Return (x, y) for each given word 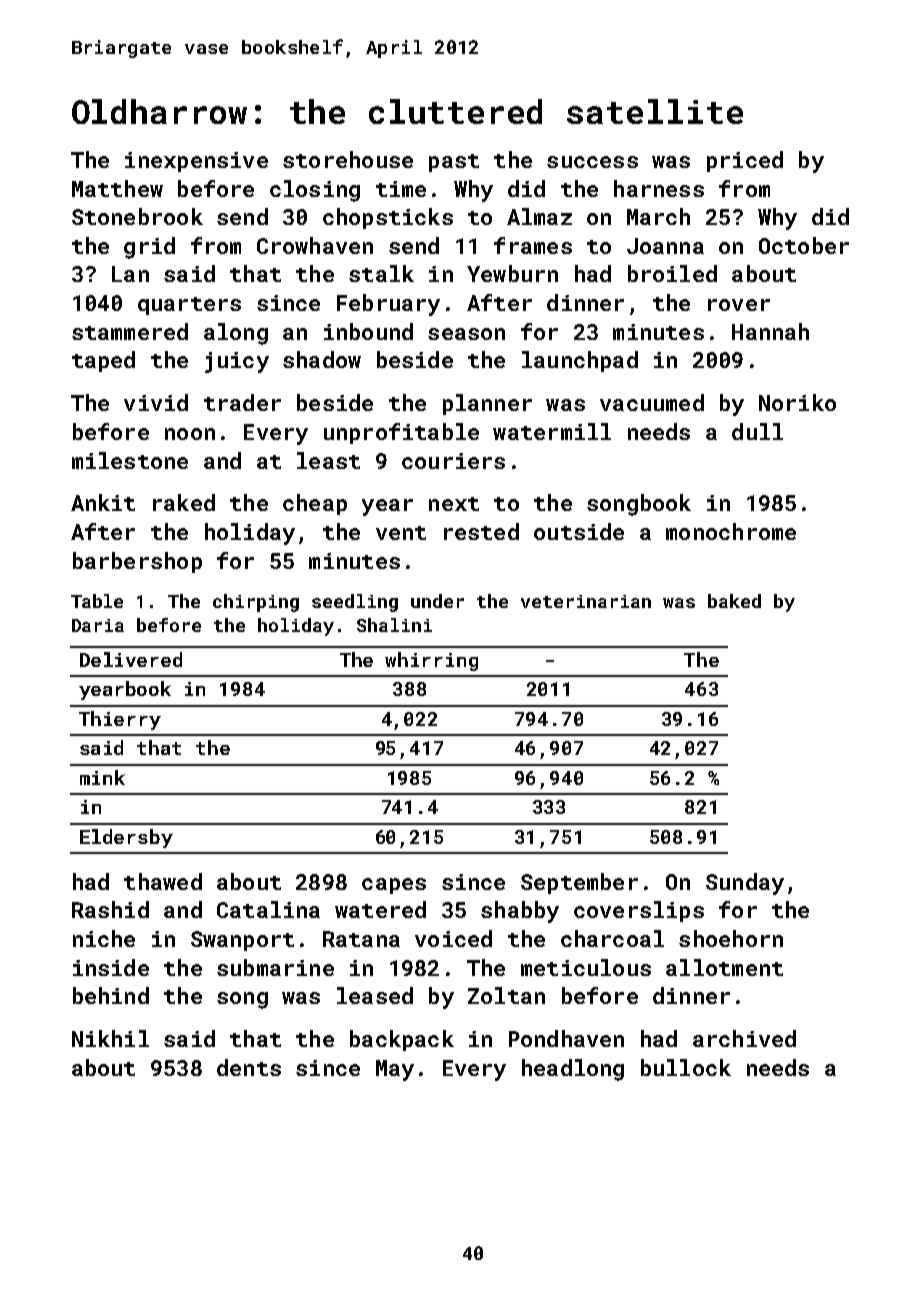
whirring (431, 661)
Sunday (745, 884)
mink (102, 777)
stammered (130, 331)
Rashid (110, 909)
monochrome (731, 531)
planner (487, 404)
